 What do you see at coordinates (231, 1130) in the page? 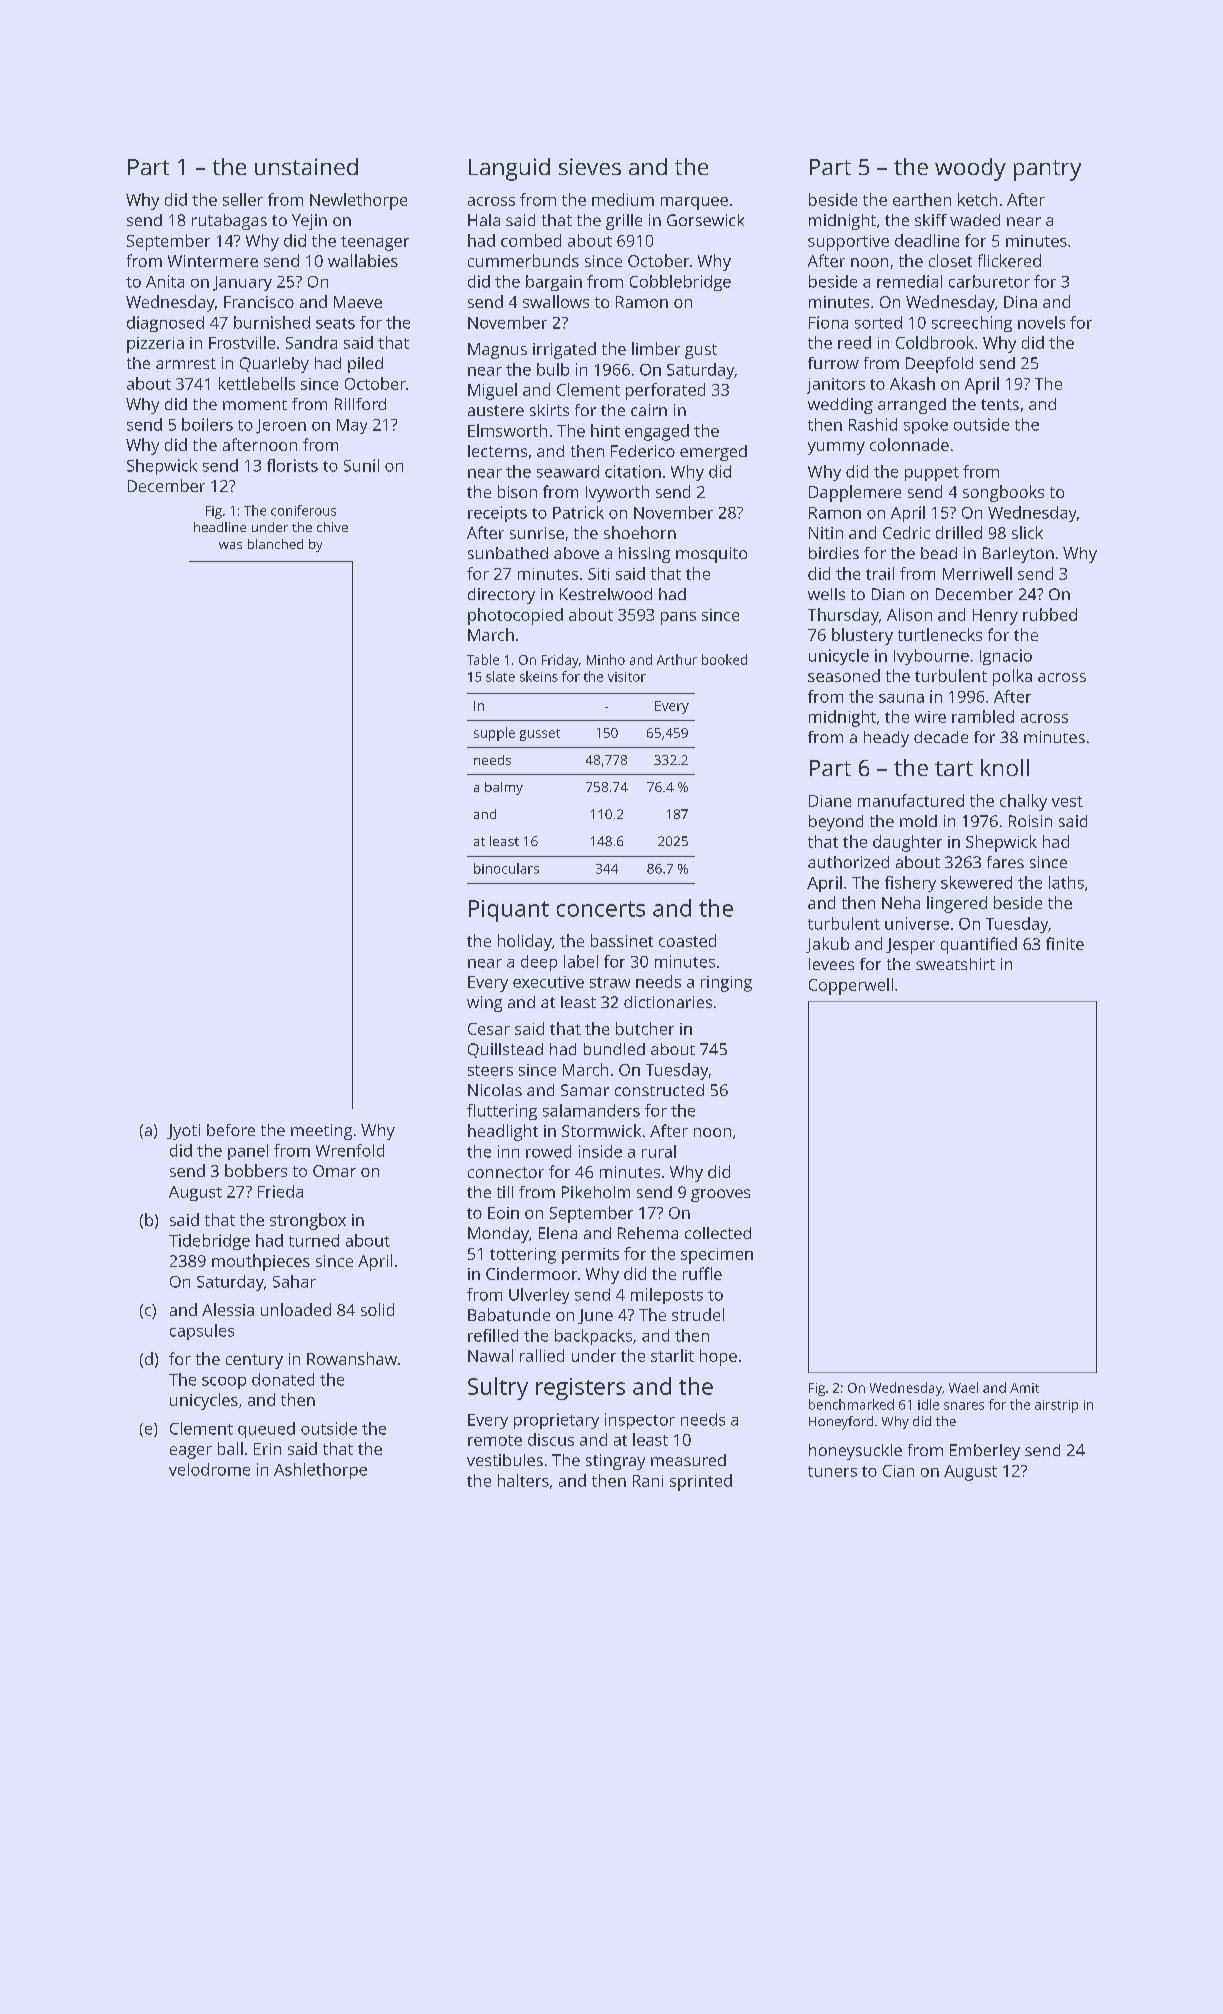
I see `before` at bounding box center [231, 1130].
